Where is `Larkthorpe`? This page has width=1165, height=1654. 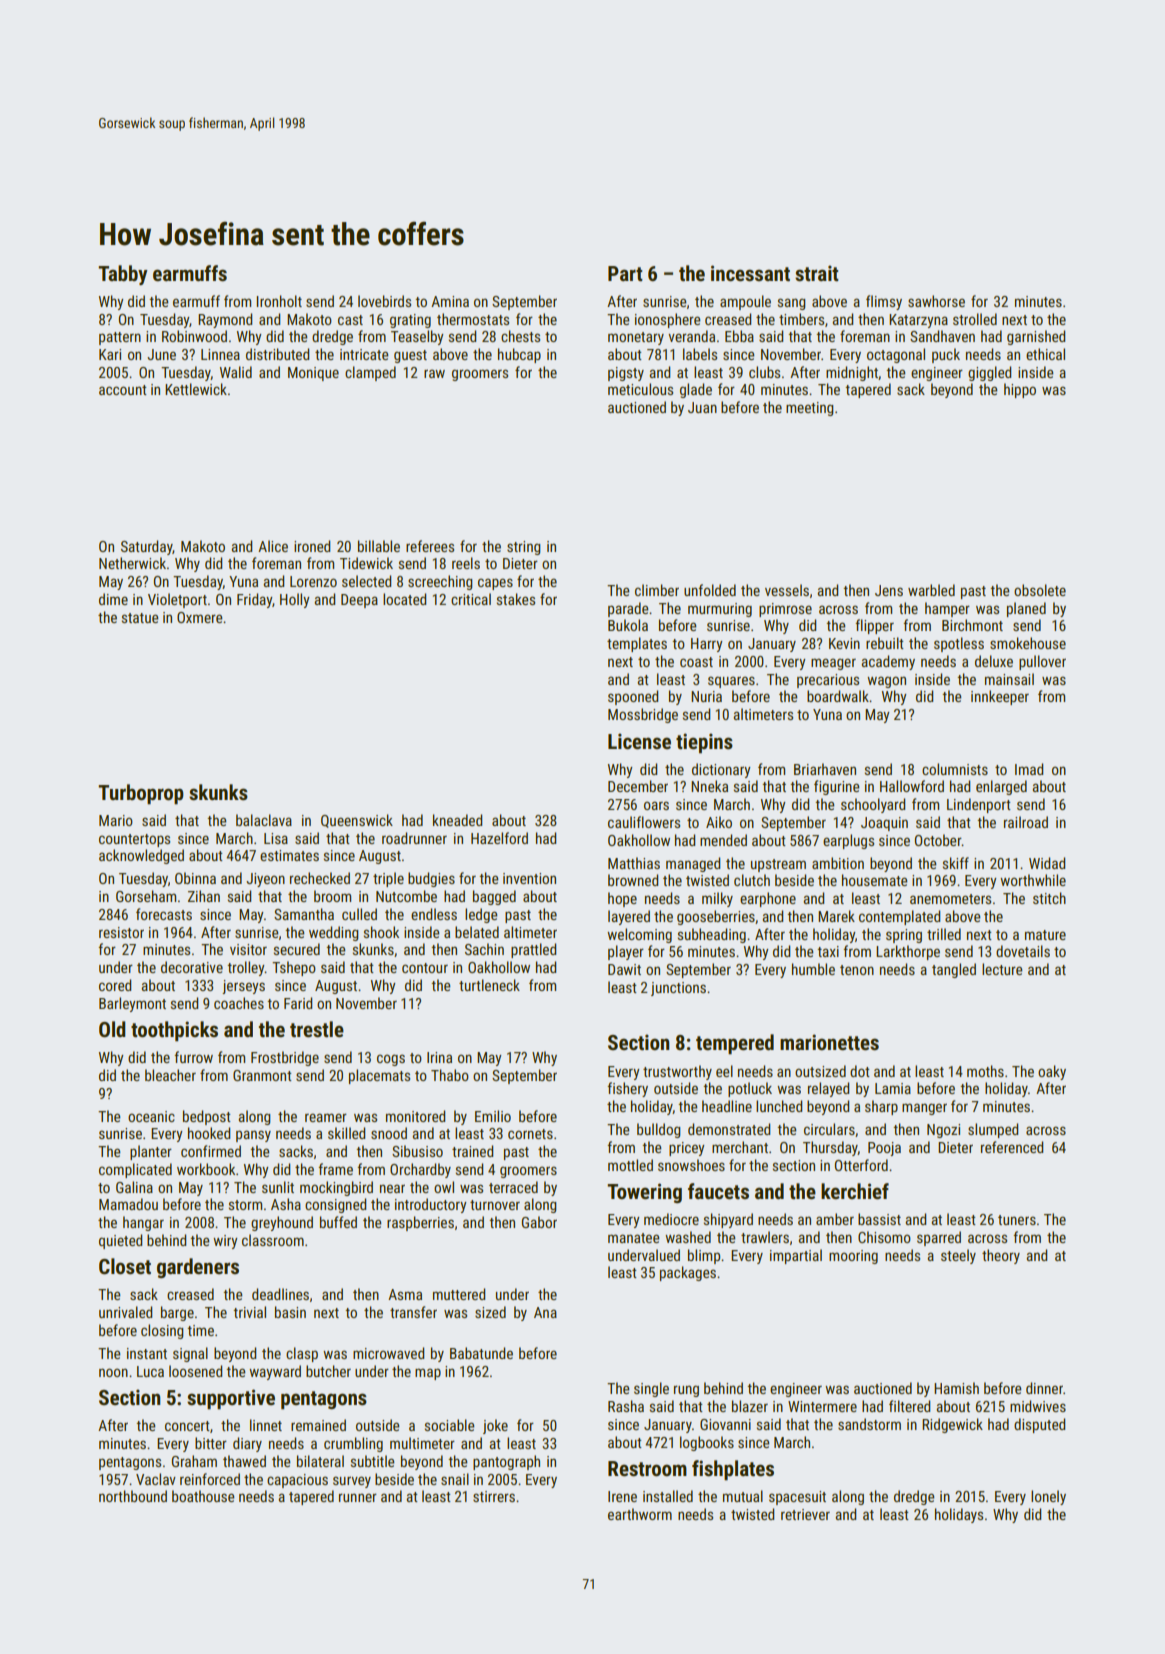
Larkthorpe is located at coordinates (908, 952).
